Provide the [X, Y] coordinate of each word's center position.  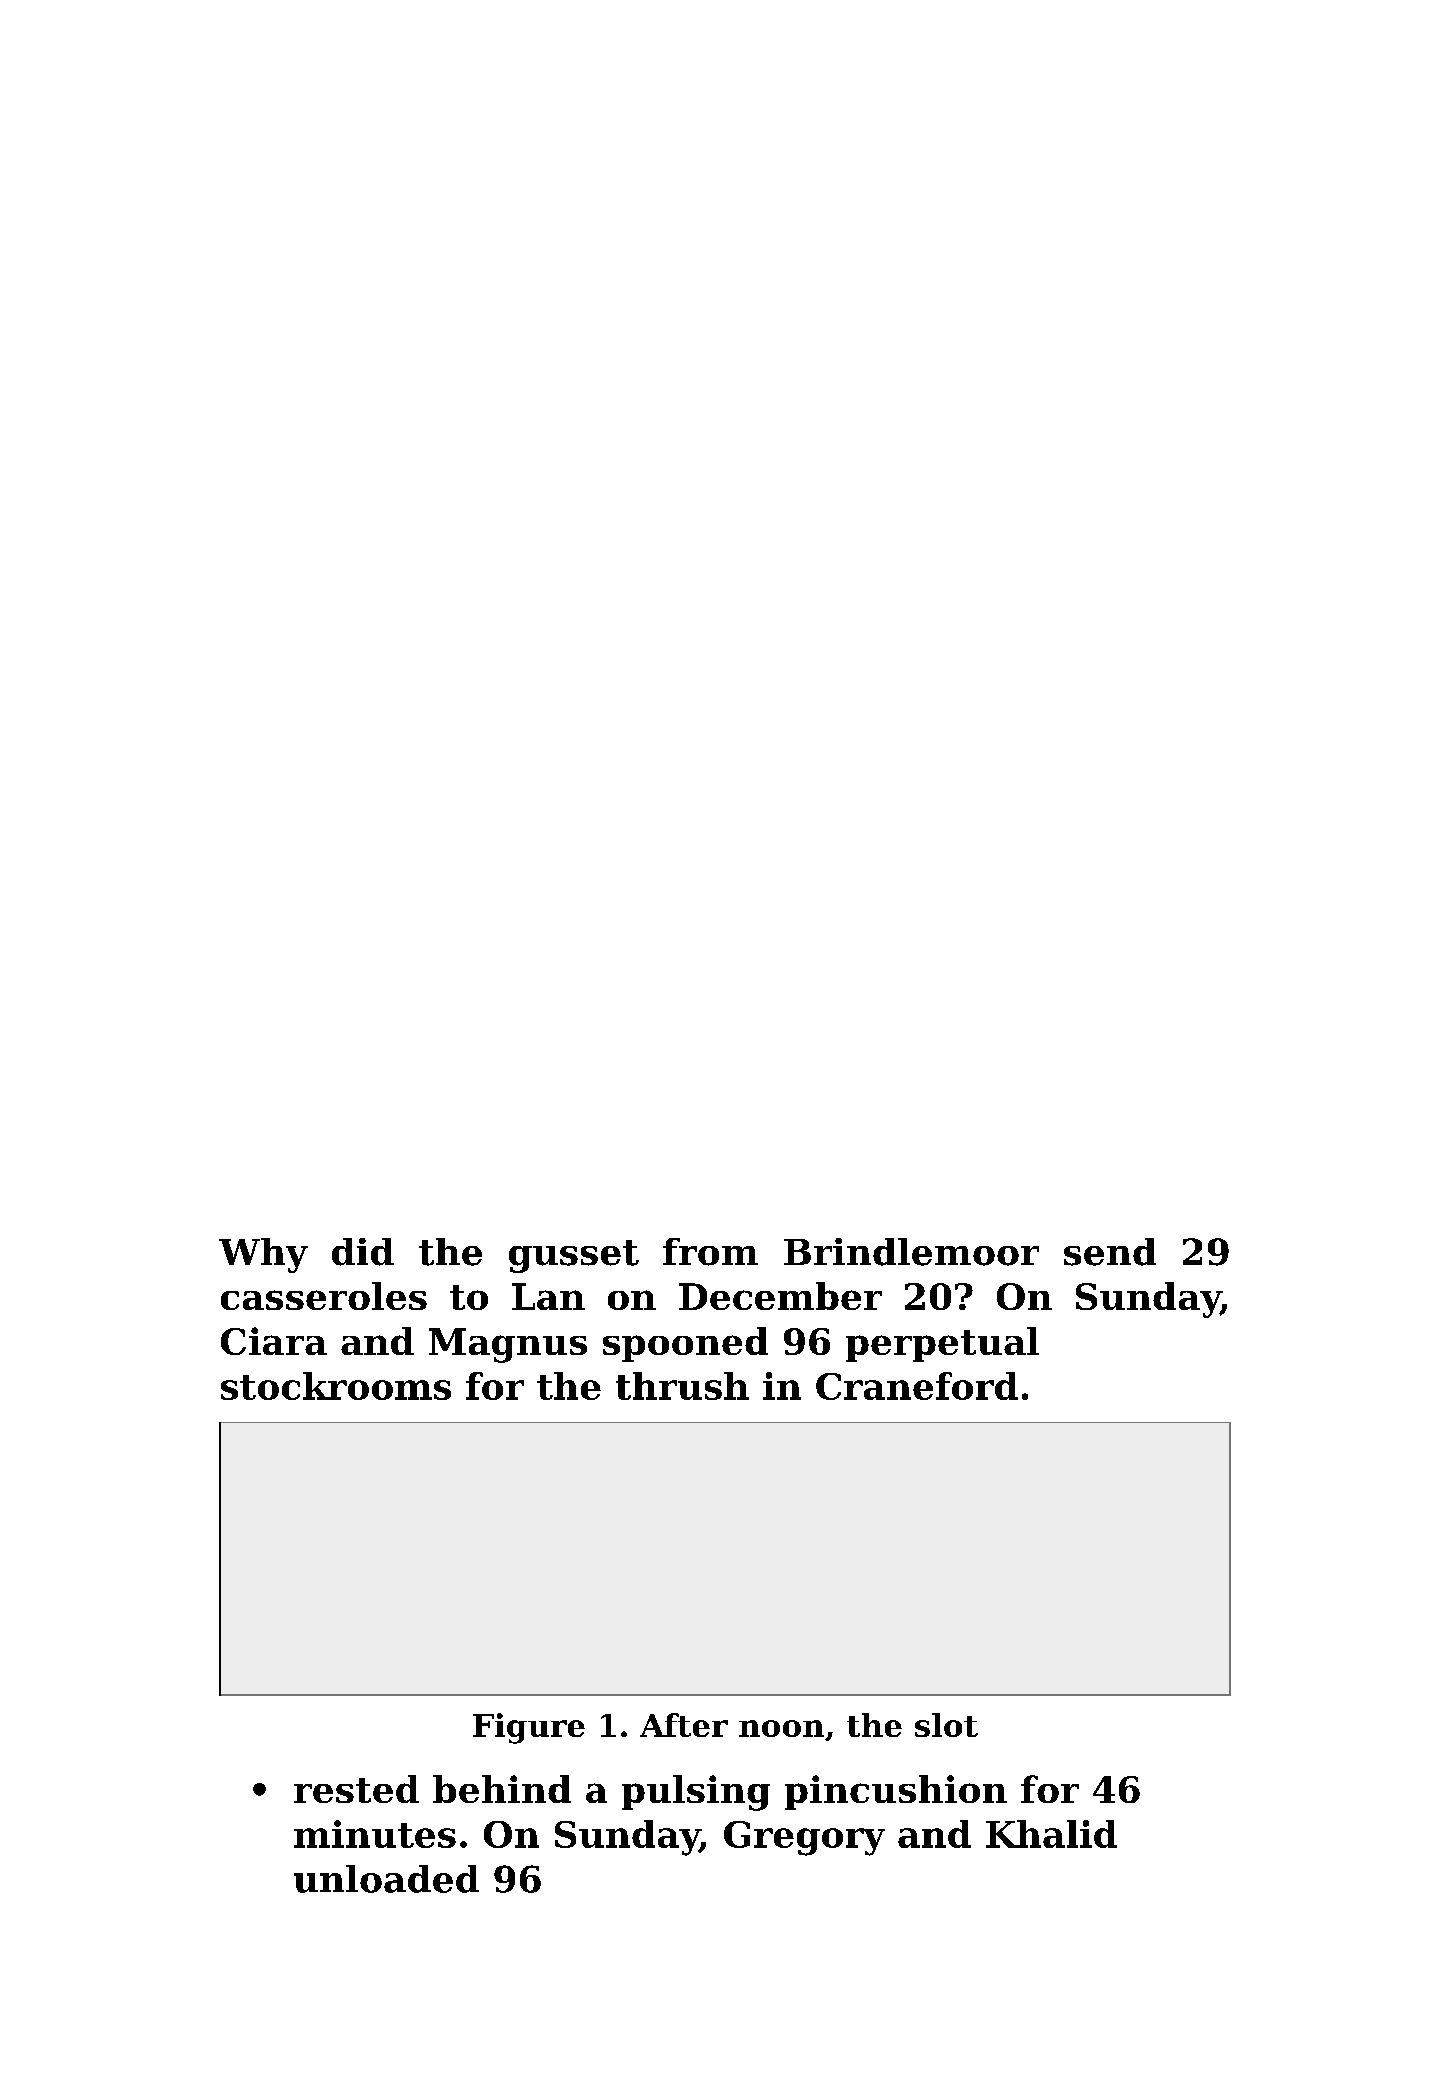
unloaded [386, 1879]
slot [946, 1725]
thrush [682, 1386]
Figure [529, 1728]
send [1110, 1252]
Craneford [917, 1386]
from [710, 1252]
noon [781, 1728]
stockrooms [336, 1386]
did [363, 1252]
